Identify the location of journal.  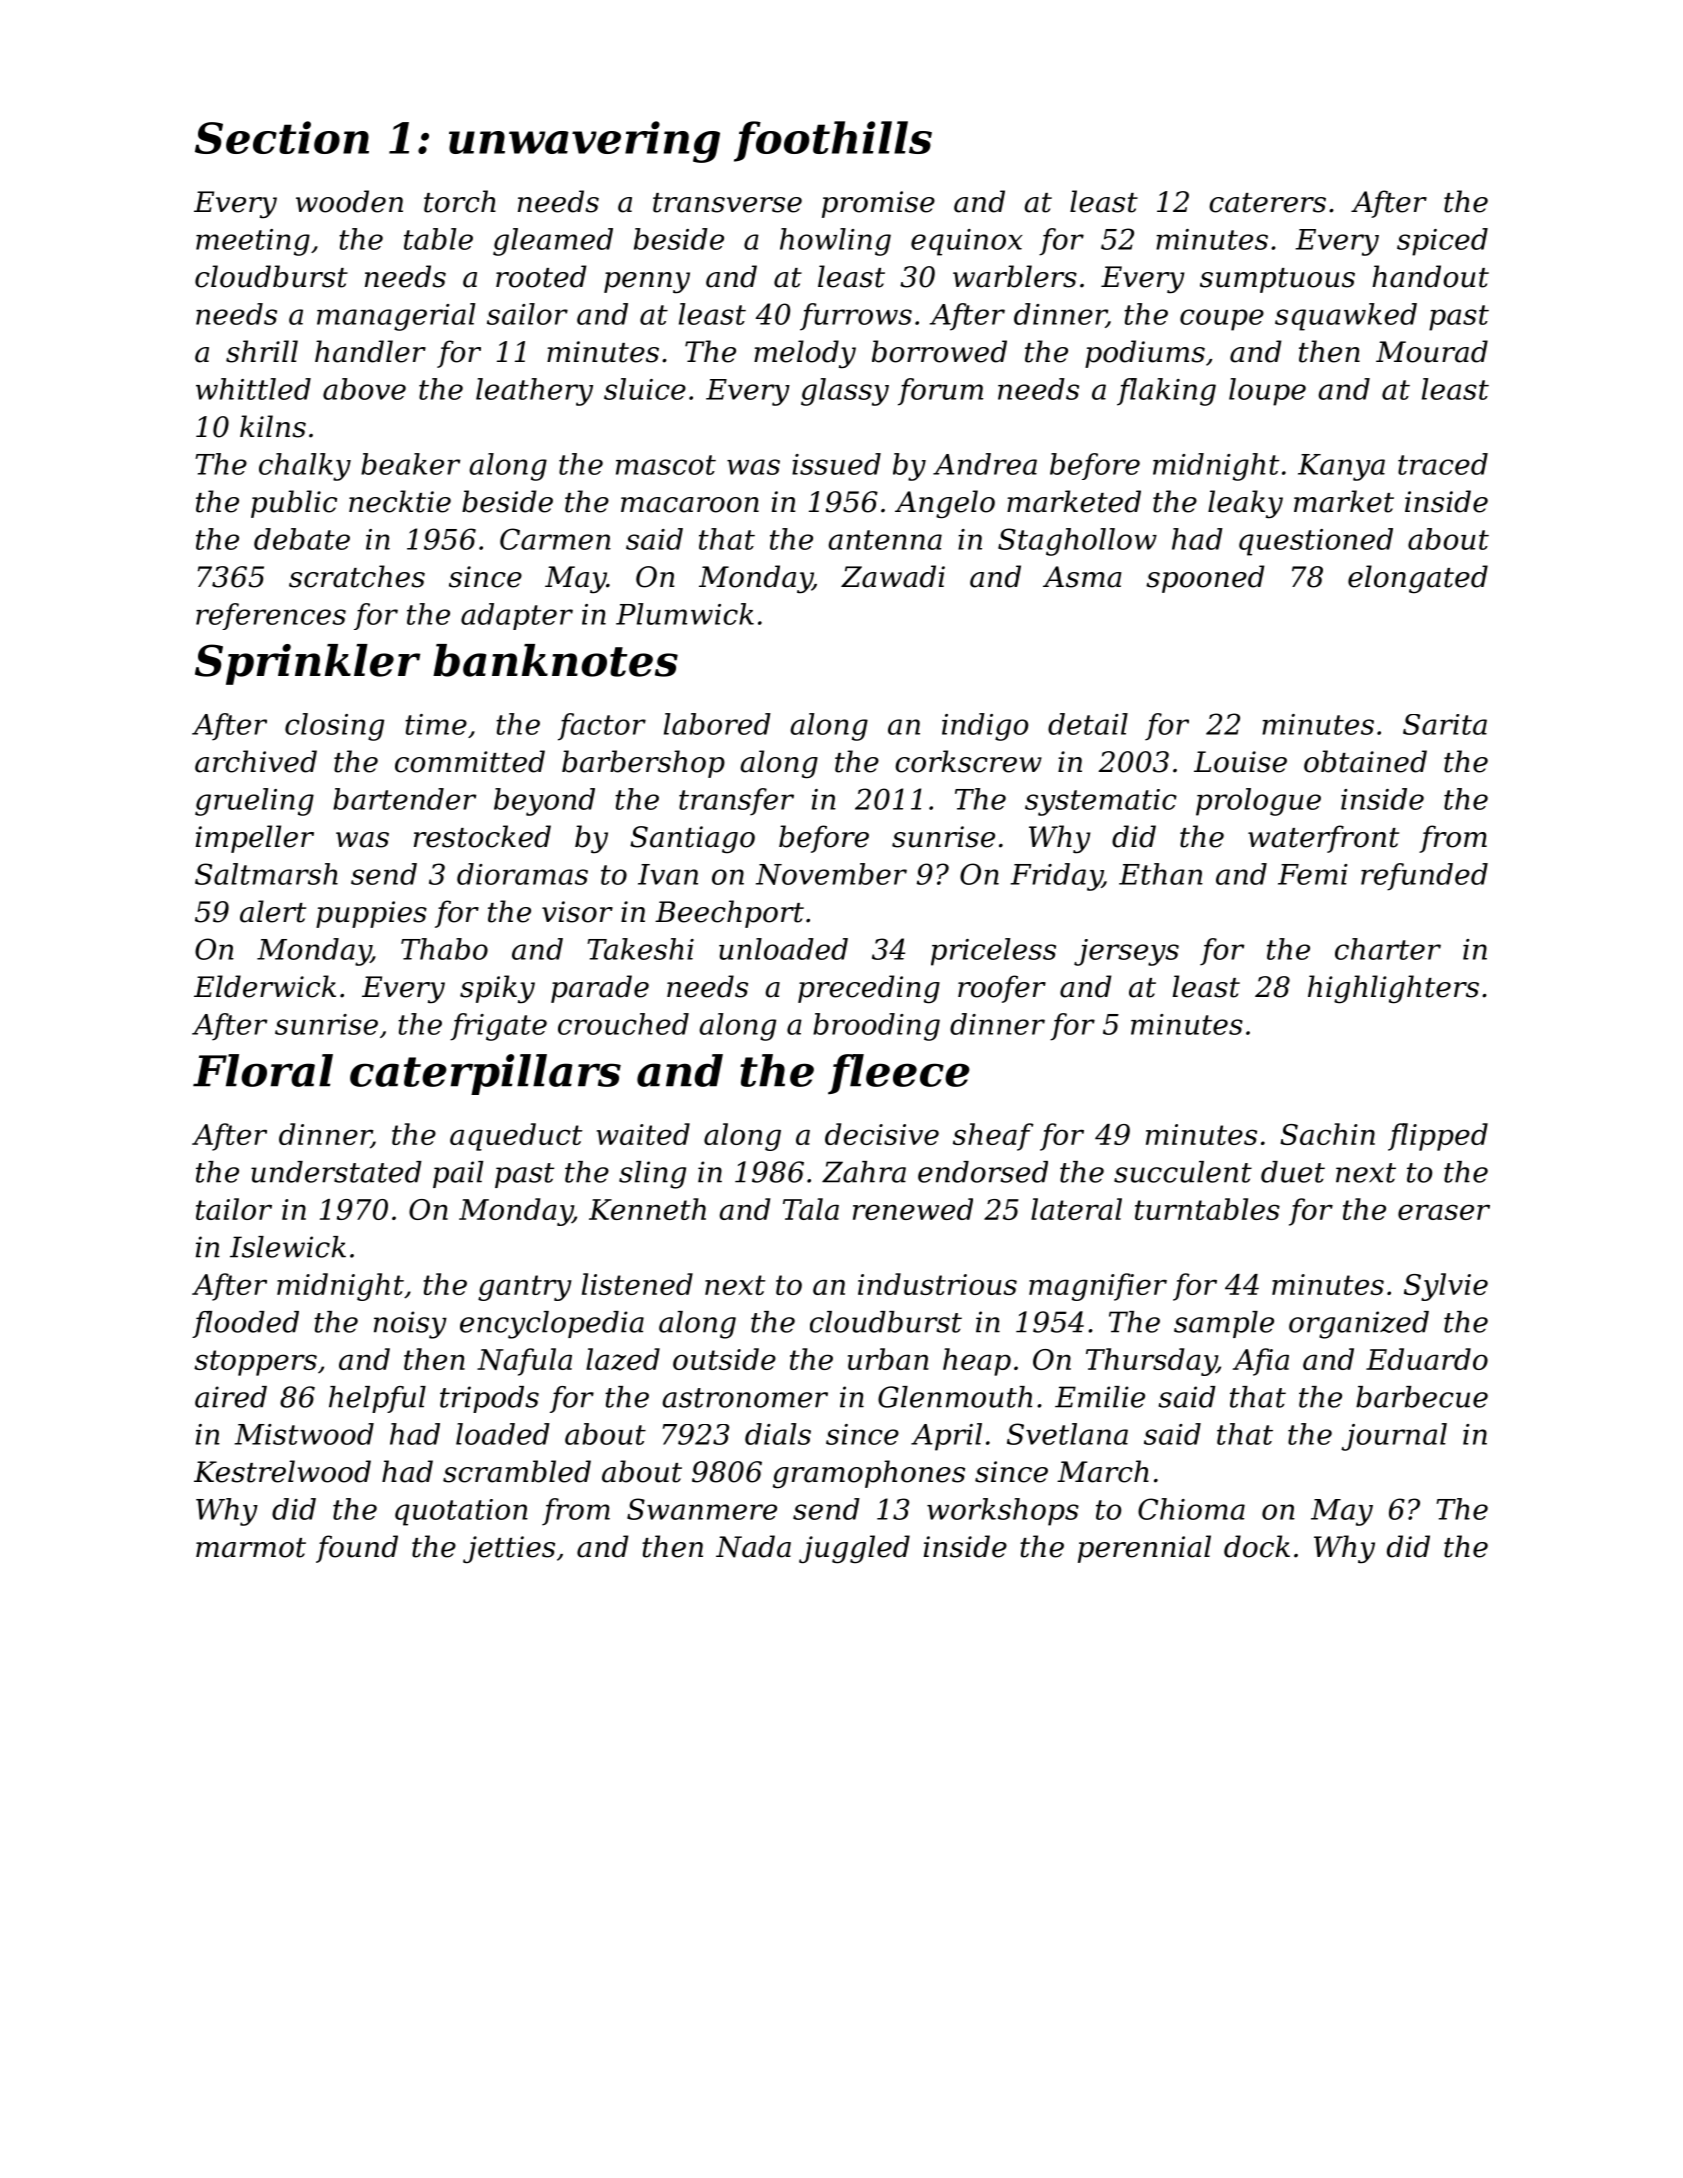
(1394, 1437).
